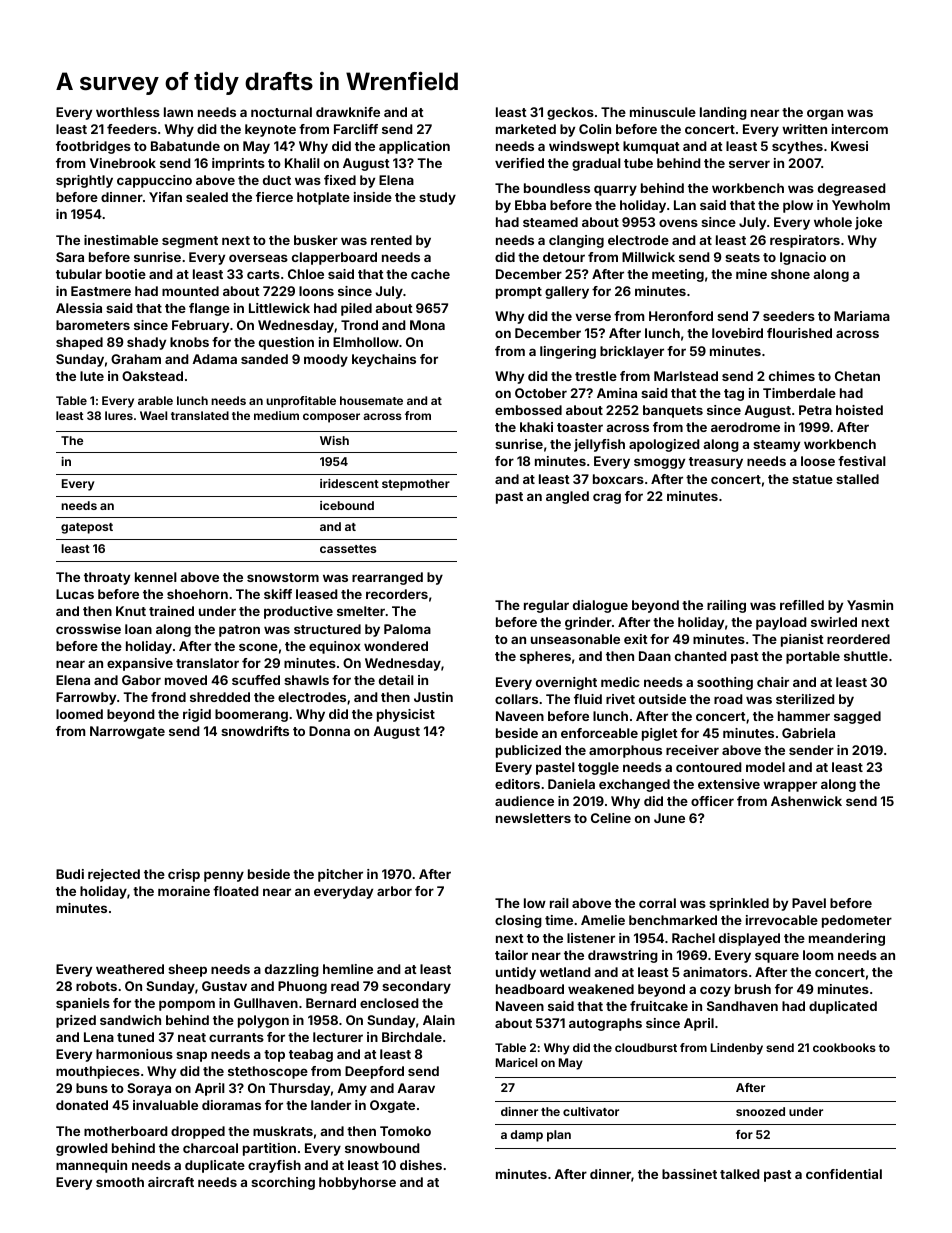 The height and width of the document is (1233, 952). What do you see at coordinates (600, 606) in the document?
I see `dialogue` at bounding box center [600, 606].
